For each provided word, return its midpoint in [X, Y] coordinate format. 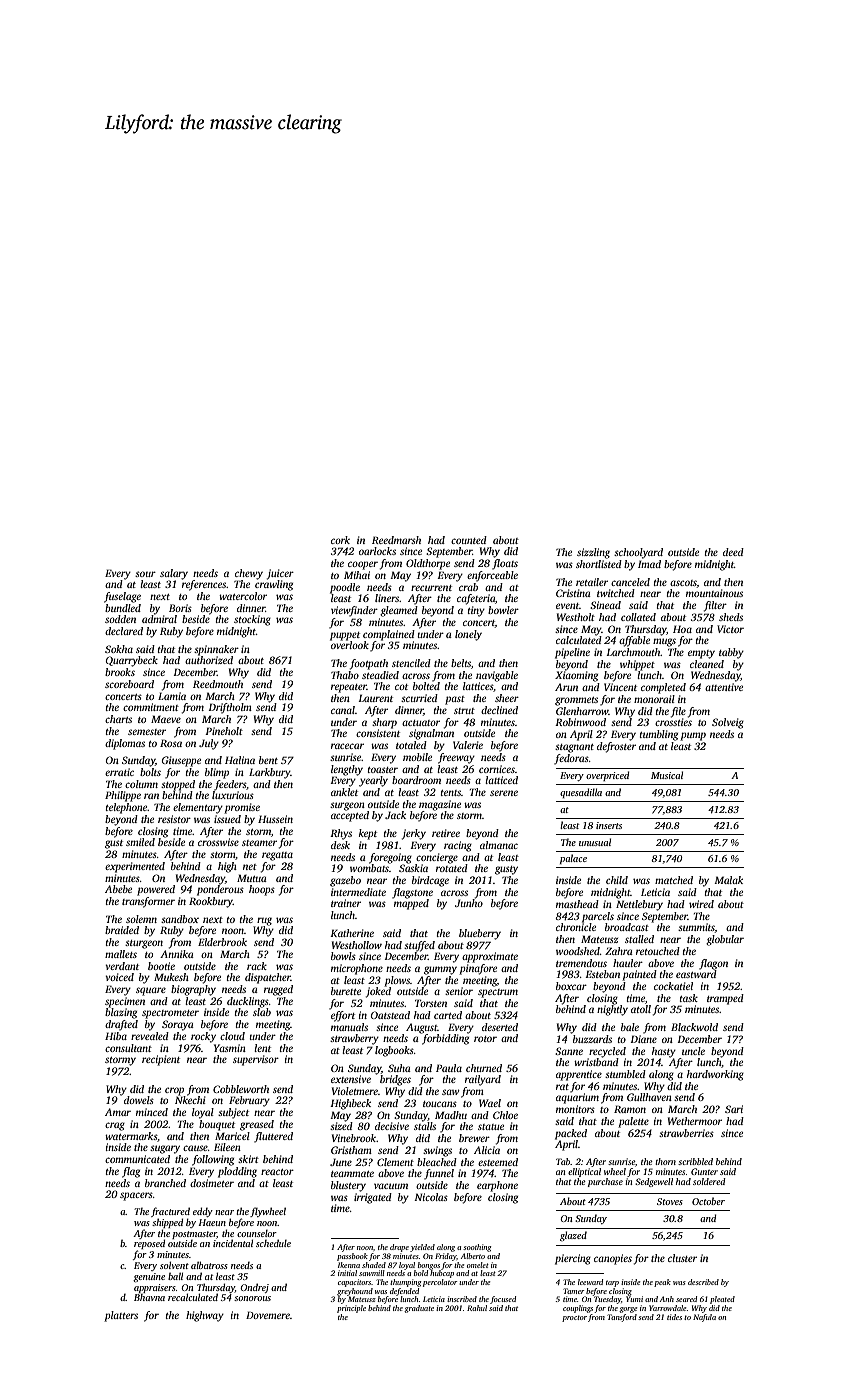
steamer [259, 843]
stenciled [411, 663]
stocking [252, 620]
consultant [128, 1048]
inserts [609, 825]
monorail [654, 699]
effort [343, 1016]
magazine [440, 805]
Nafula [704, 1318]
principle [351, 1309]
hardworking [715, 1075]
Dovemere [268, 1315]
